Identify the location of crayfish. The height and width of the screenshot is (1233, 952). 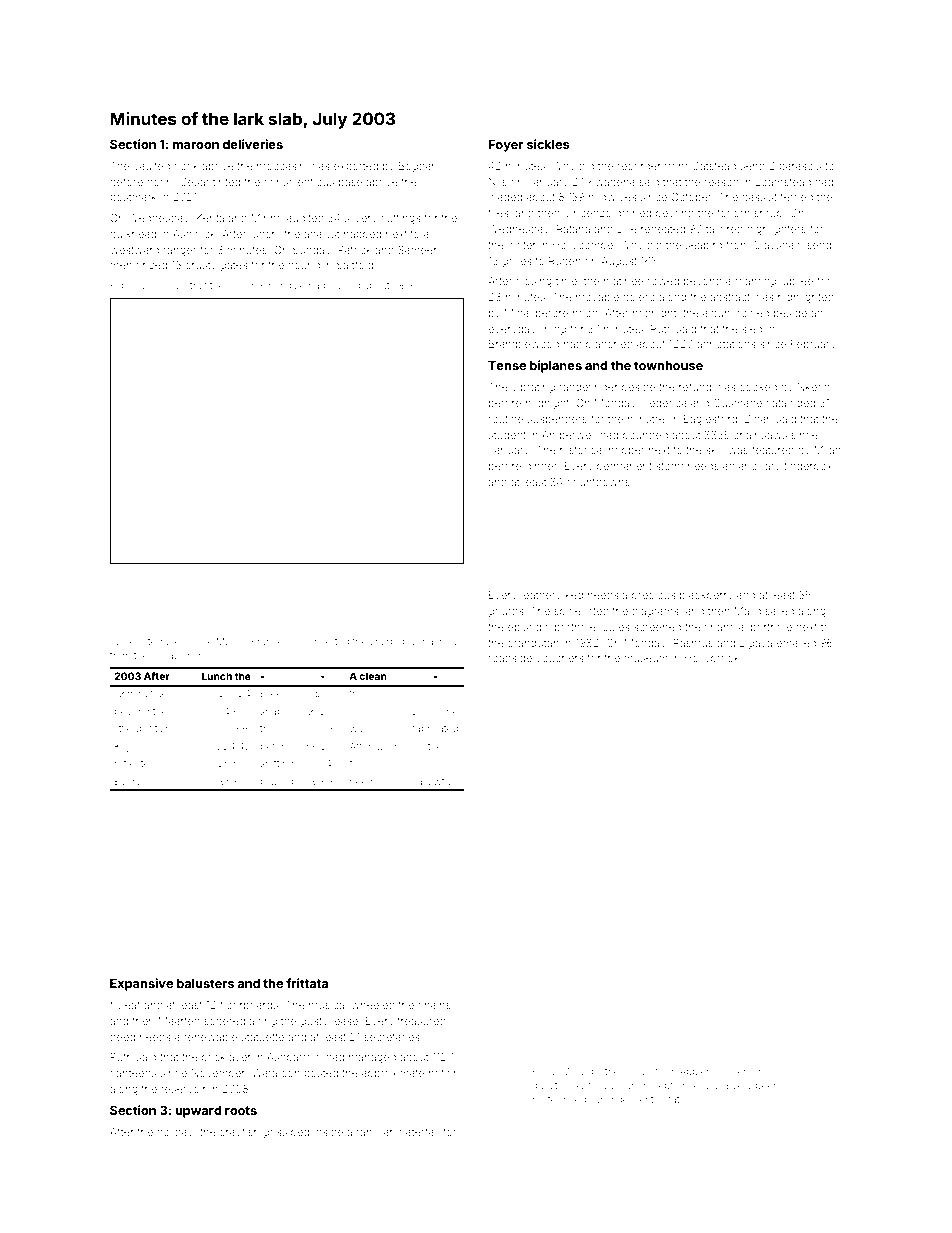
(239, 1133).
